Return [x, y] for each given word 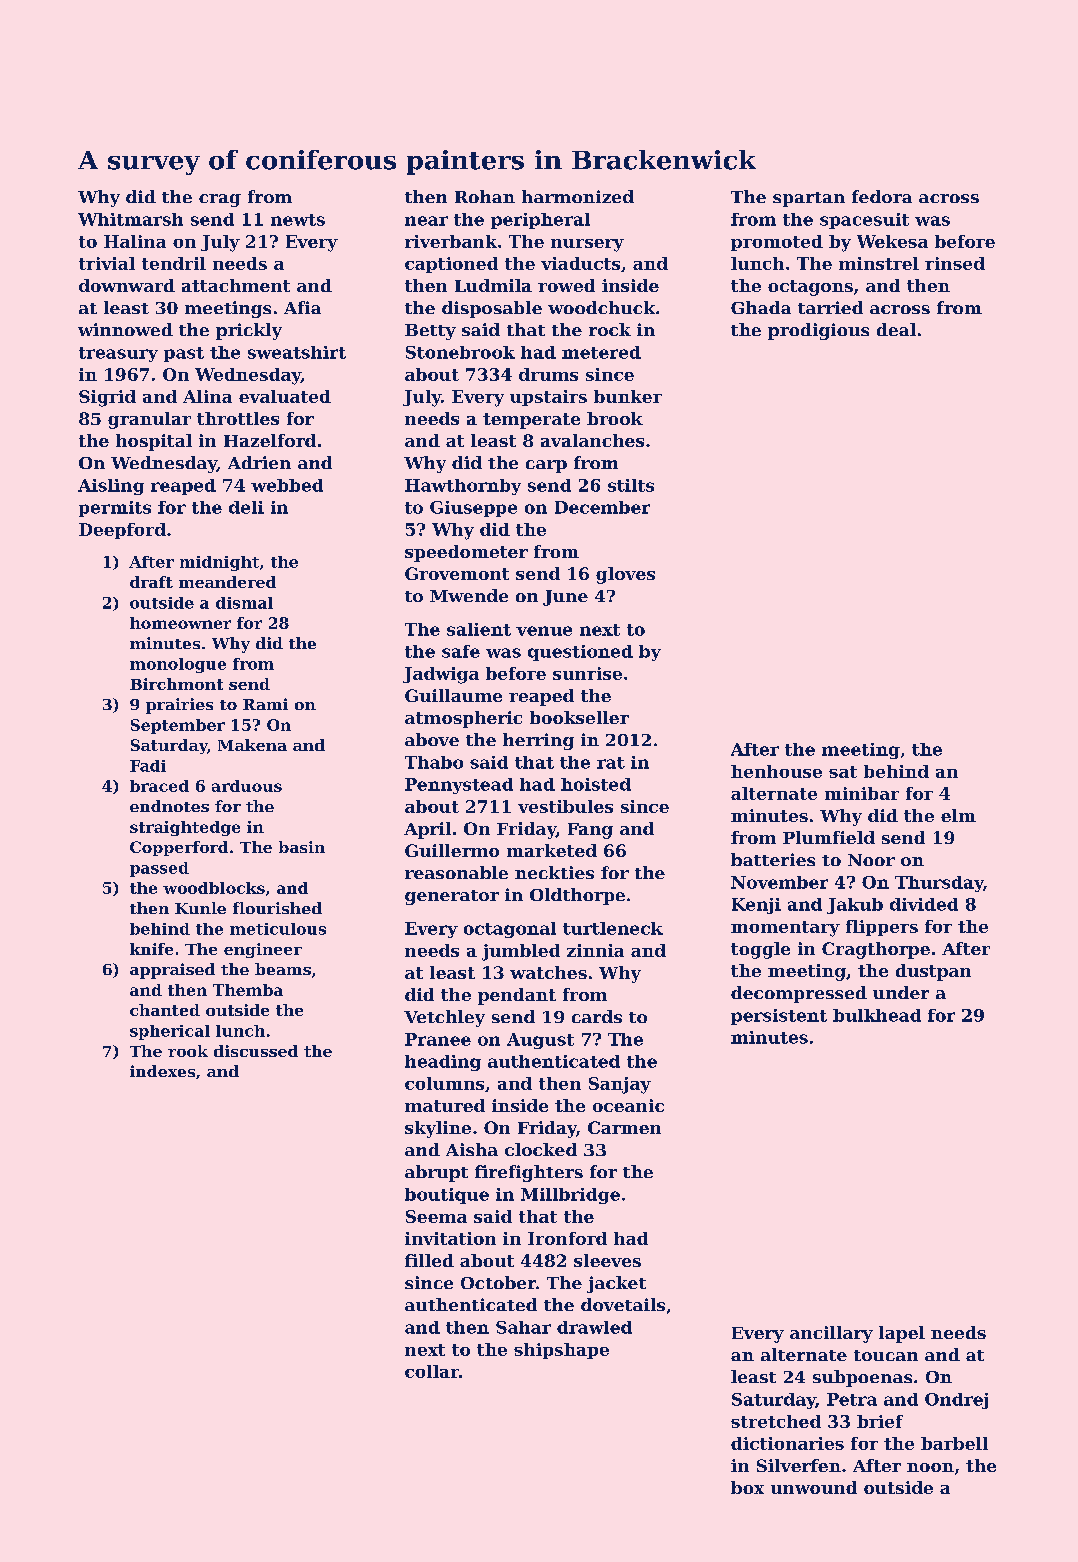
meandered [227, 582]
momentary [785, 929]
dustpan [933, 972]
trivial [107, 263]
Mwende [469, 595]
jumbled [521, 952]
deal [896, 329]
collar [432, 1371]
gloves [625, 575]
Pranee [438, 1039]
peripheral [540, 221]
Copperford [179, 848]
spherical [170, 1032]
